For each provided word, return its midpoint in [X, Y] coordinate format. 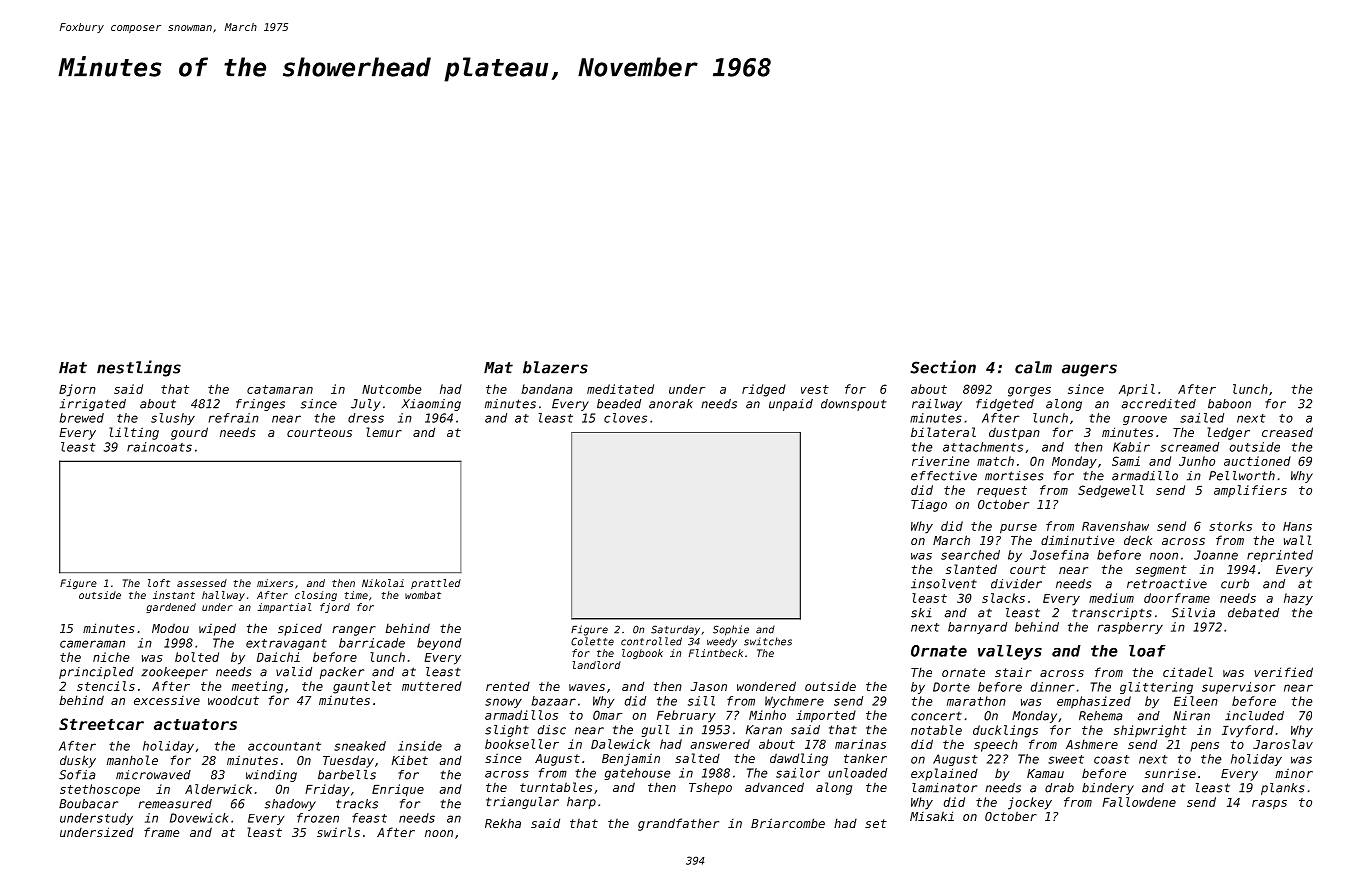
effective [944, 476]
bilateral [943, 432]
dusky [78, 761]
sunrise [1170, 773]
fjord [335, 608]
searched [970, 555]
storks [1230, 526]
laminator [944, 788]
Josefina [1059, 555]
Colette [592, 641]
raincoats [159, 447]
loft [159, 583]
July [365, 405]
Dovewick [199, 818]
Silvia [1193, 613]
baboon [1229, 404]
